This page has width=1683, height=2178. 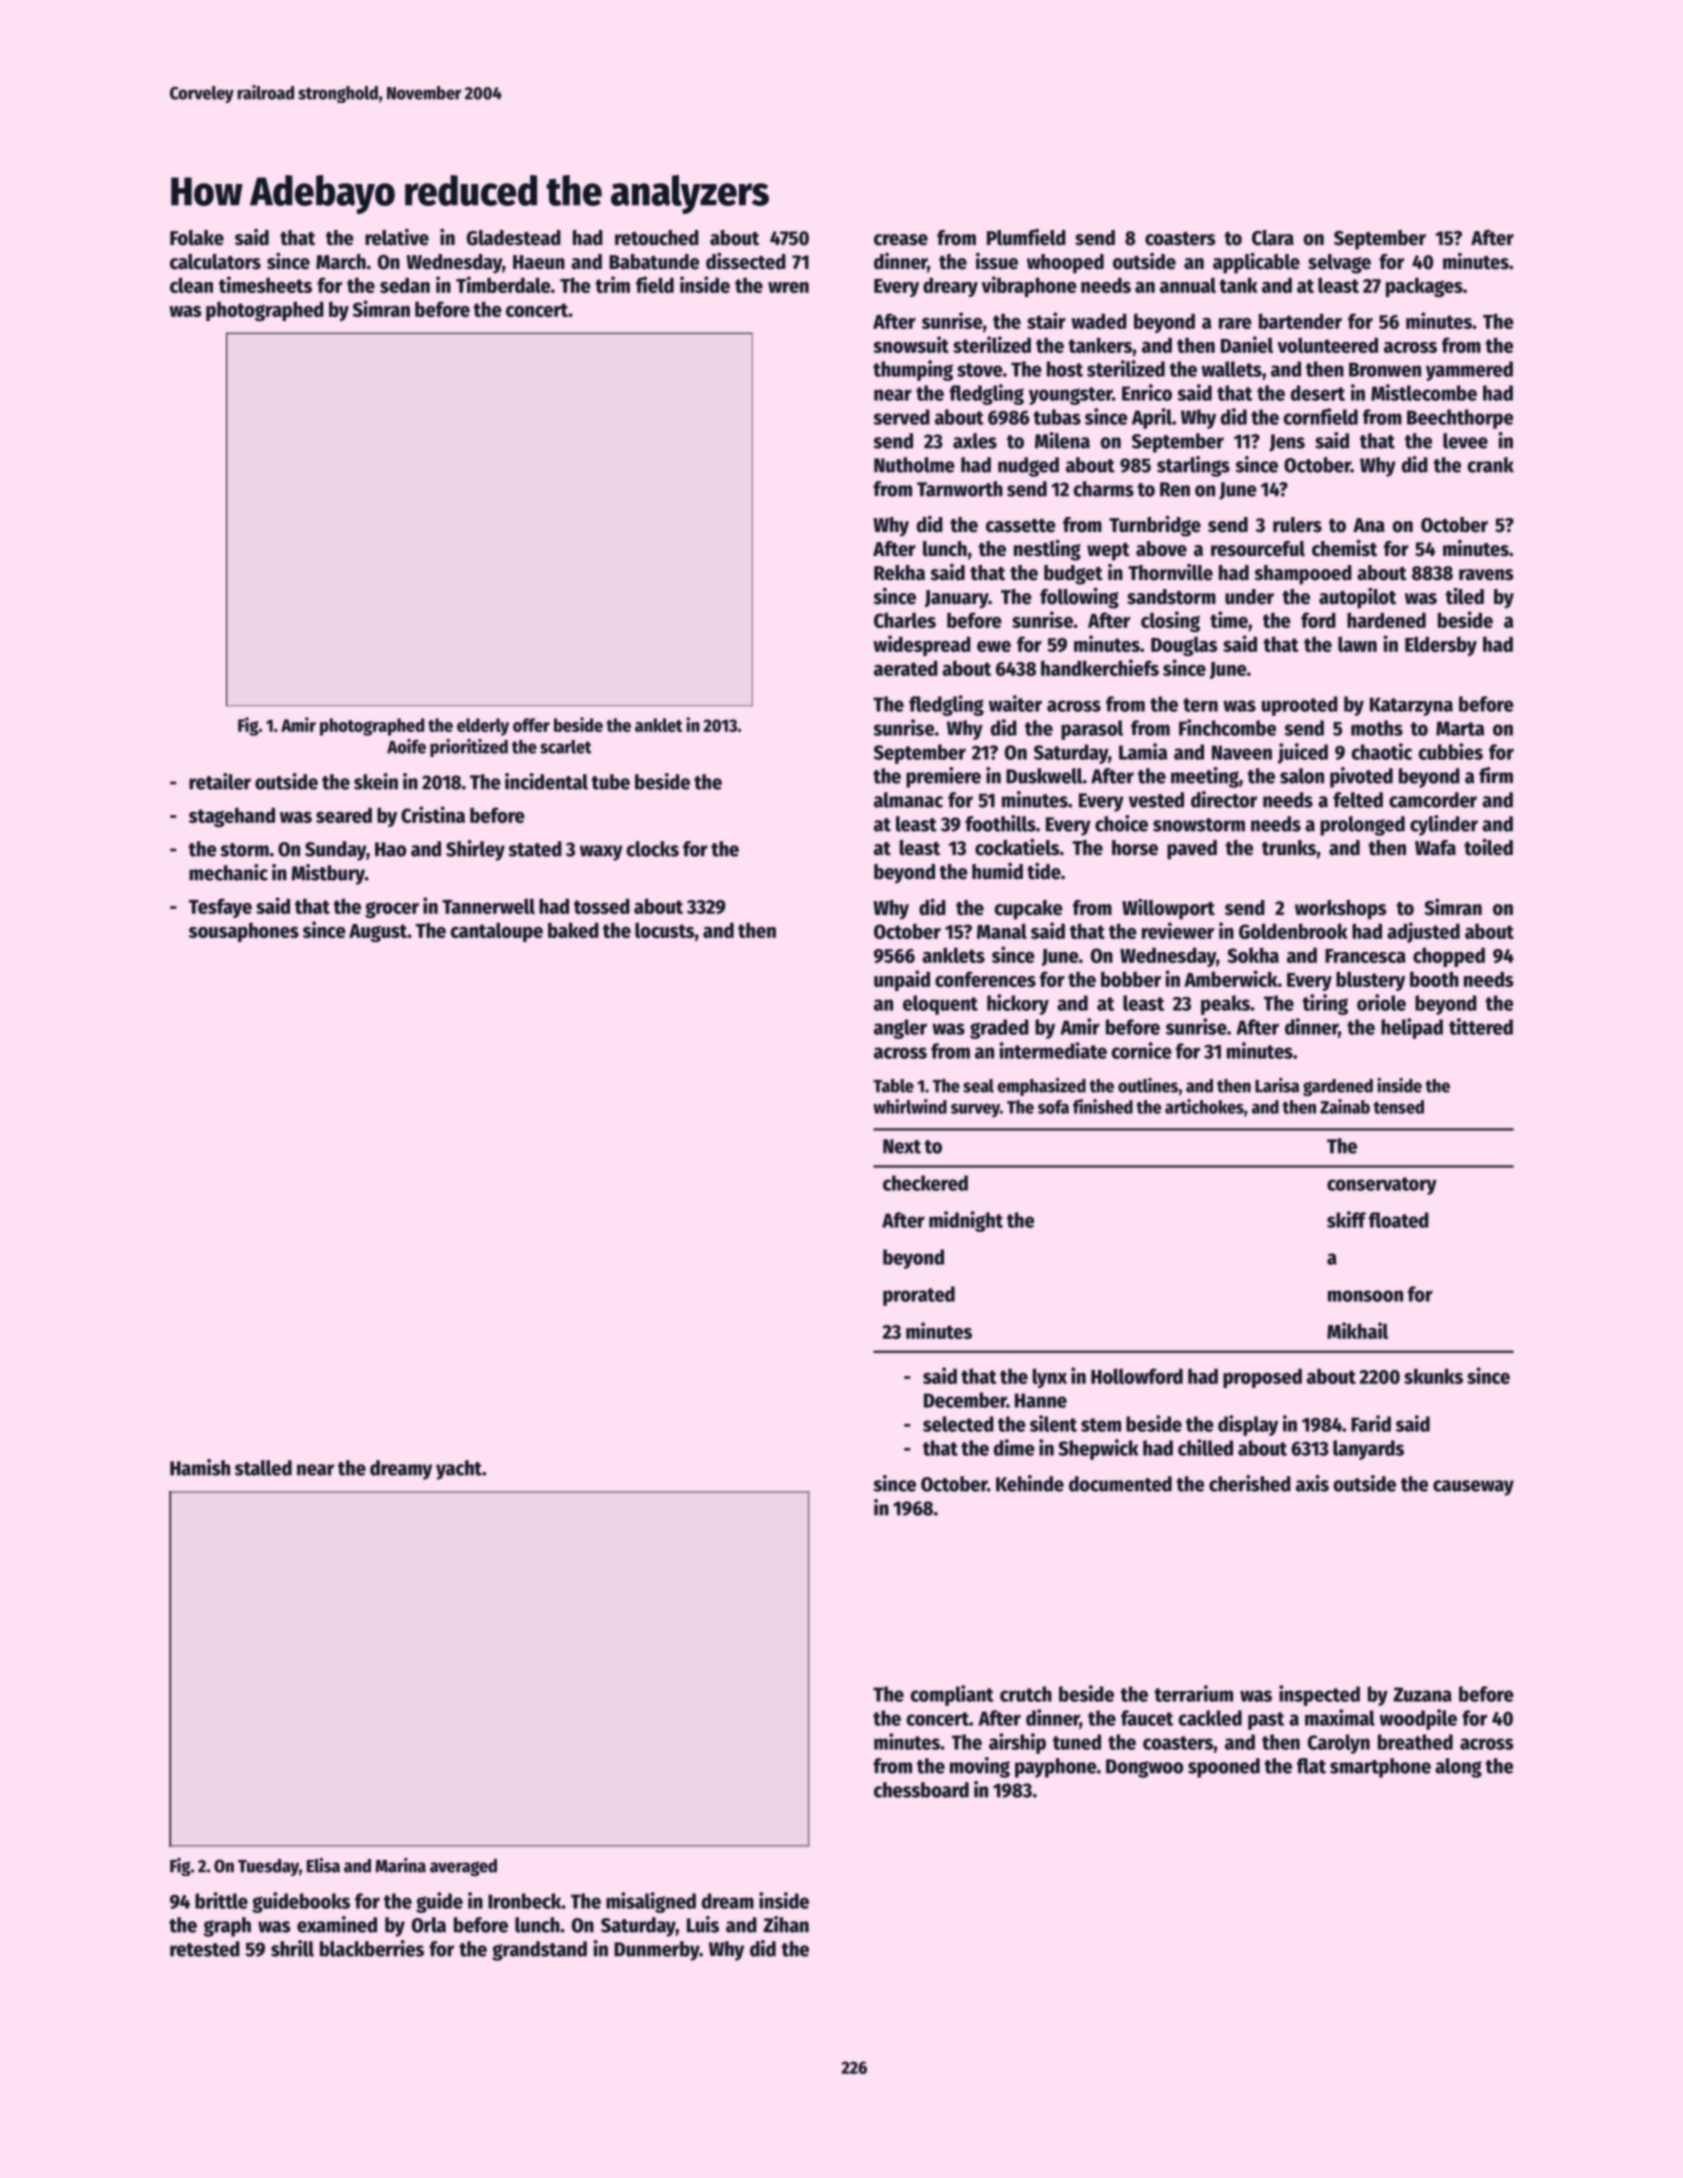 I want to click on cackled, so click(x=1210, y=1718).
